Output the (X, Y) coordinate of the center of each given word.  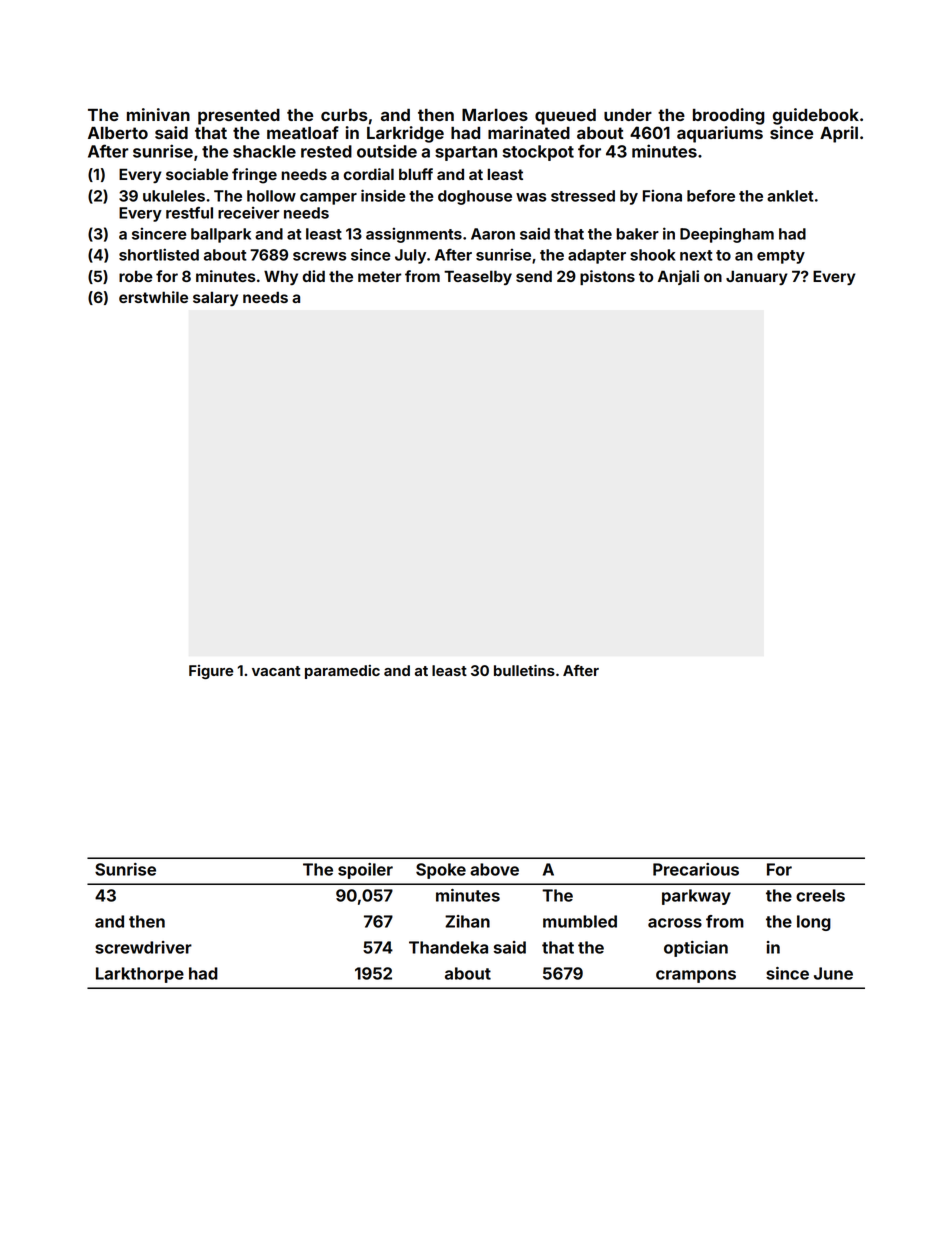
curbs (344, 115)
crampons (696, 976)
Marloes (495, 115)
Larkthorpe (140, 975)
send (534, 276)
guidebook (816, 116)
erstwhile (153, 297)
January (757, 277)
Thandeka (448, 947)
